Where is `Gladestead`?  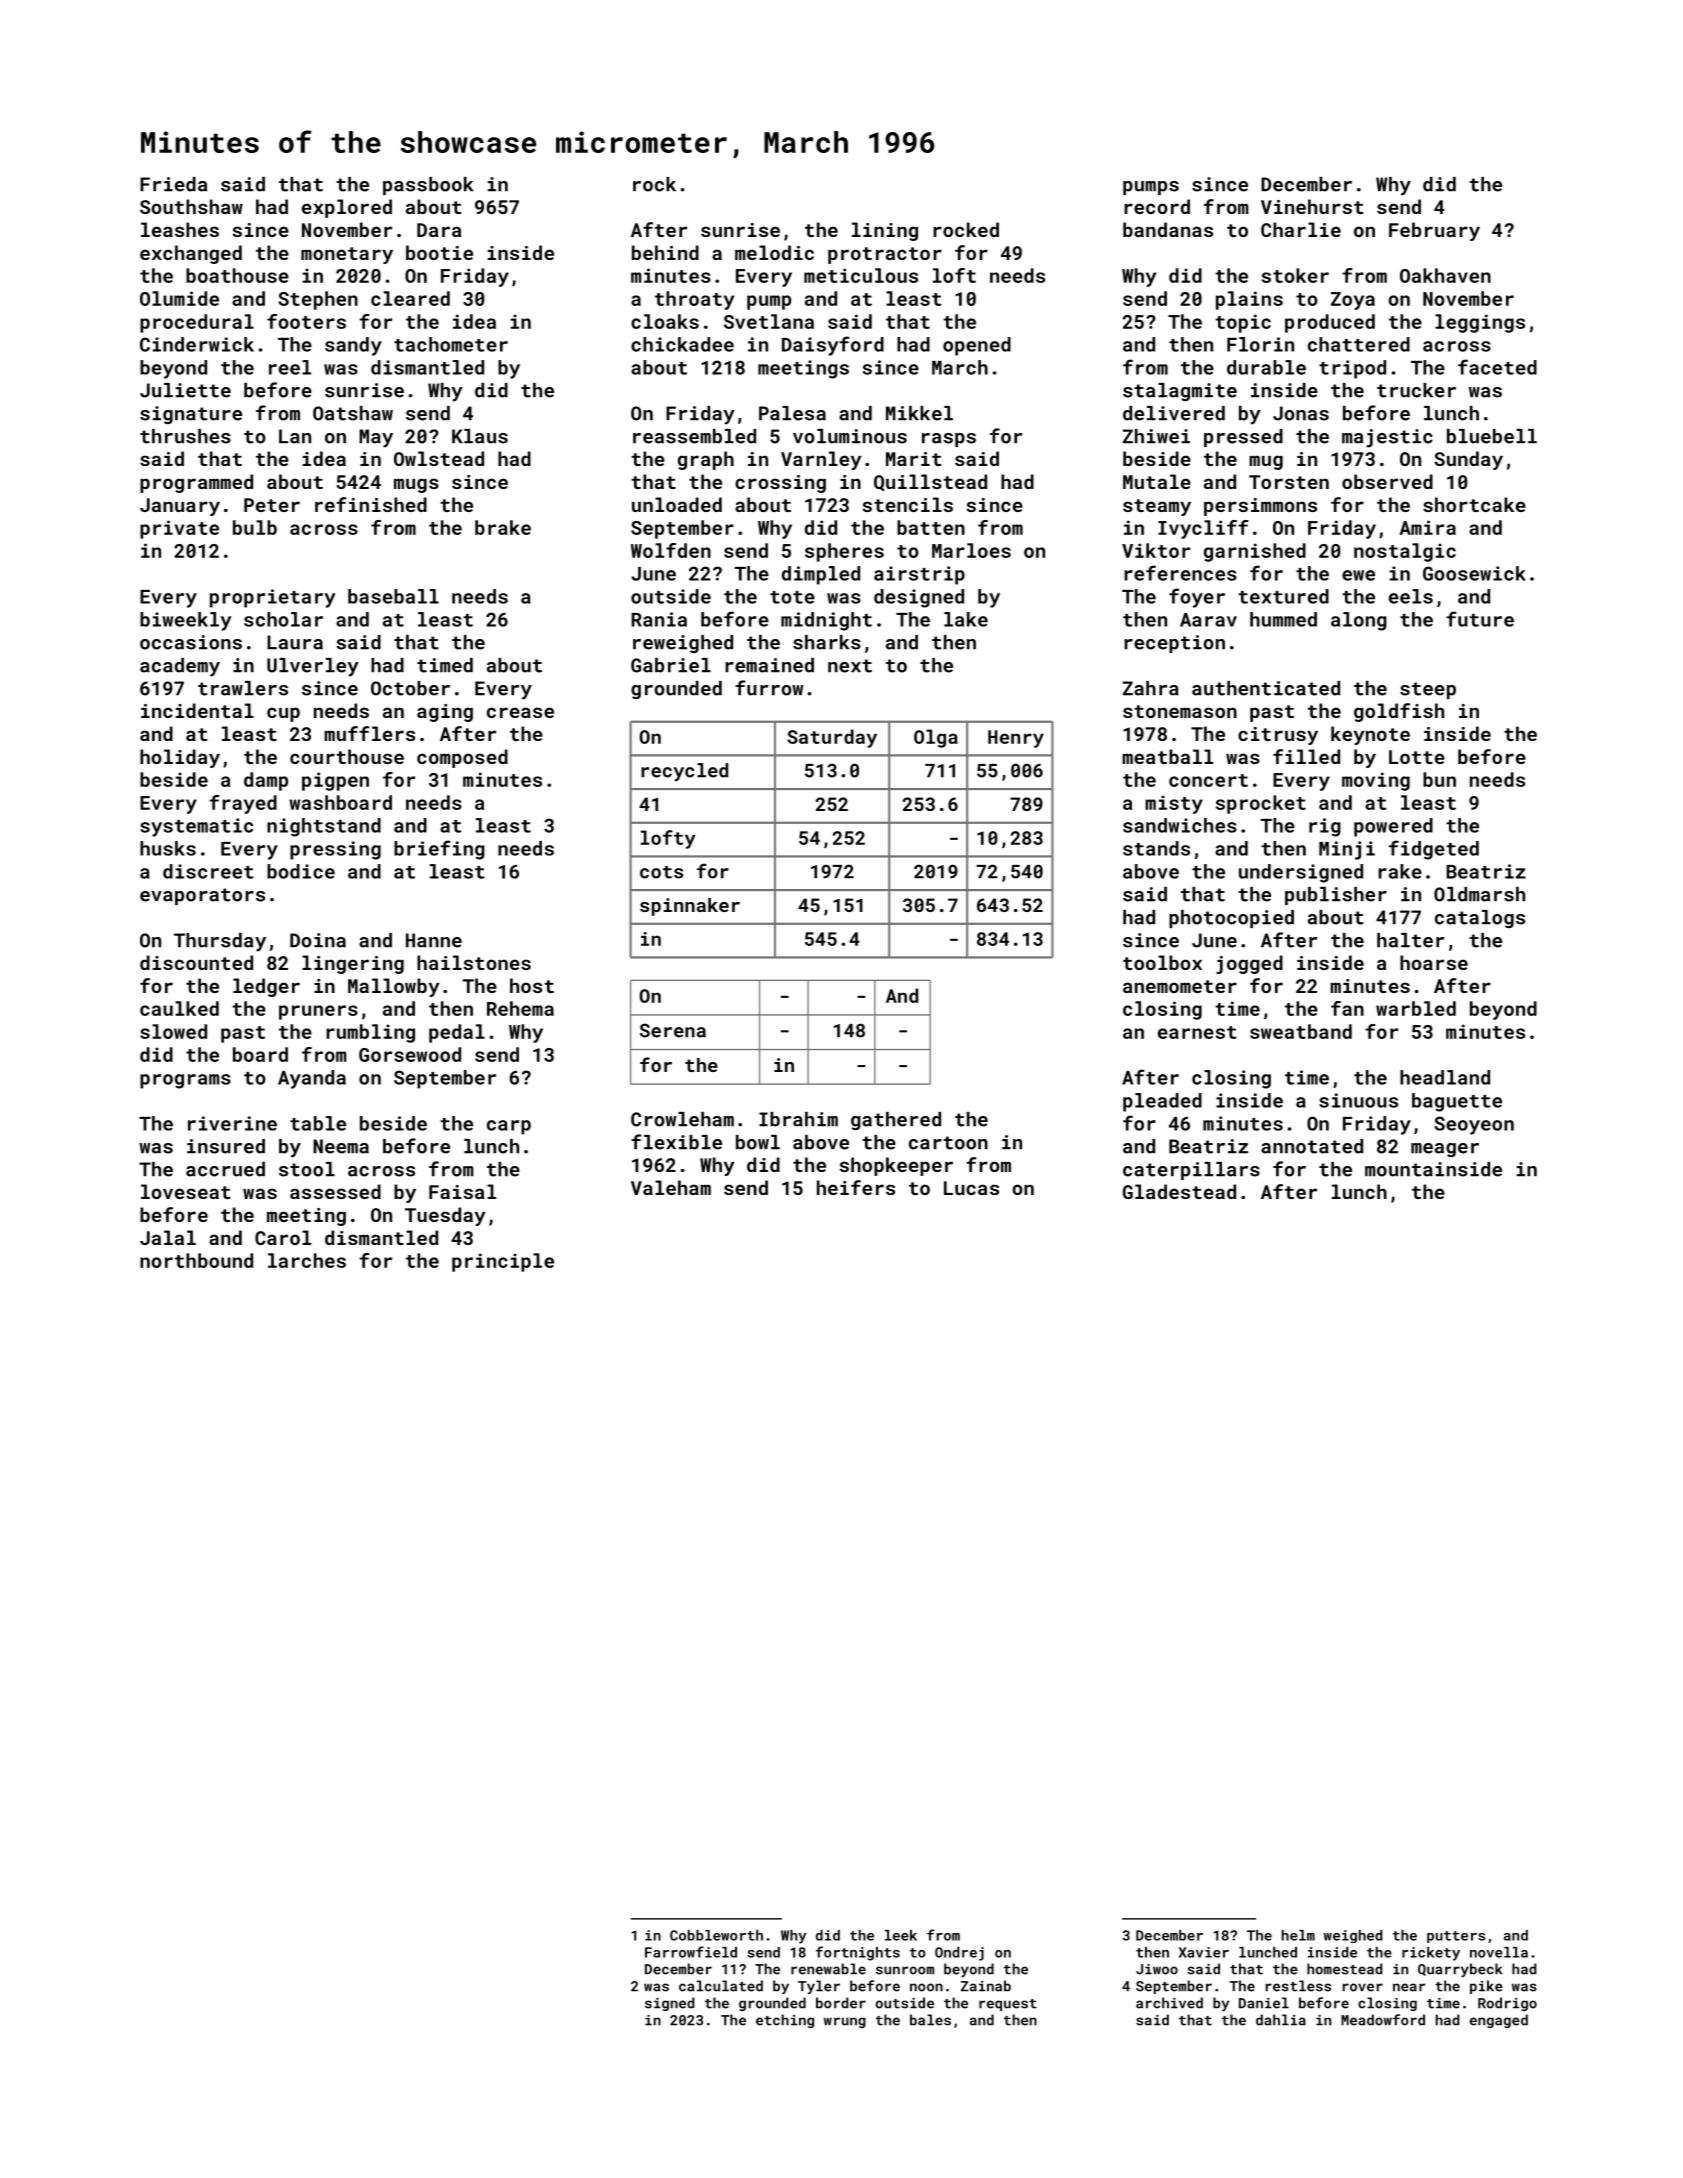 Gladestead is located at coordinates (1179, 1191).
